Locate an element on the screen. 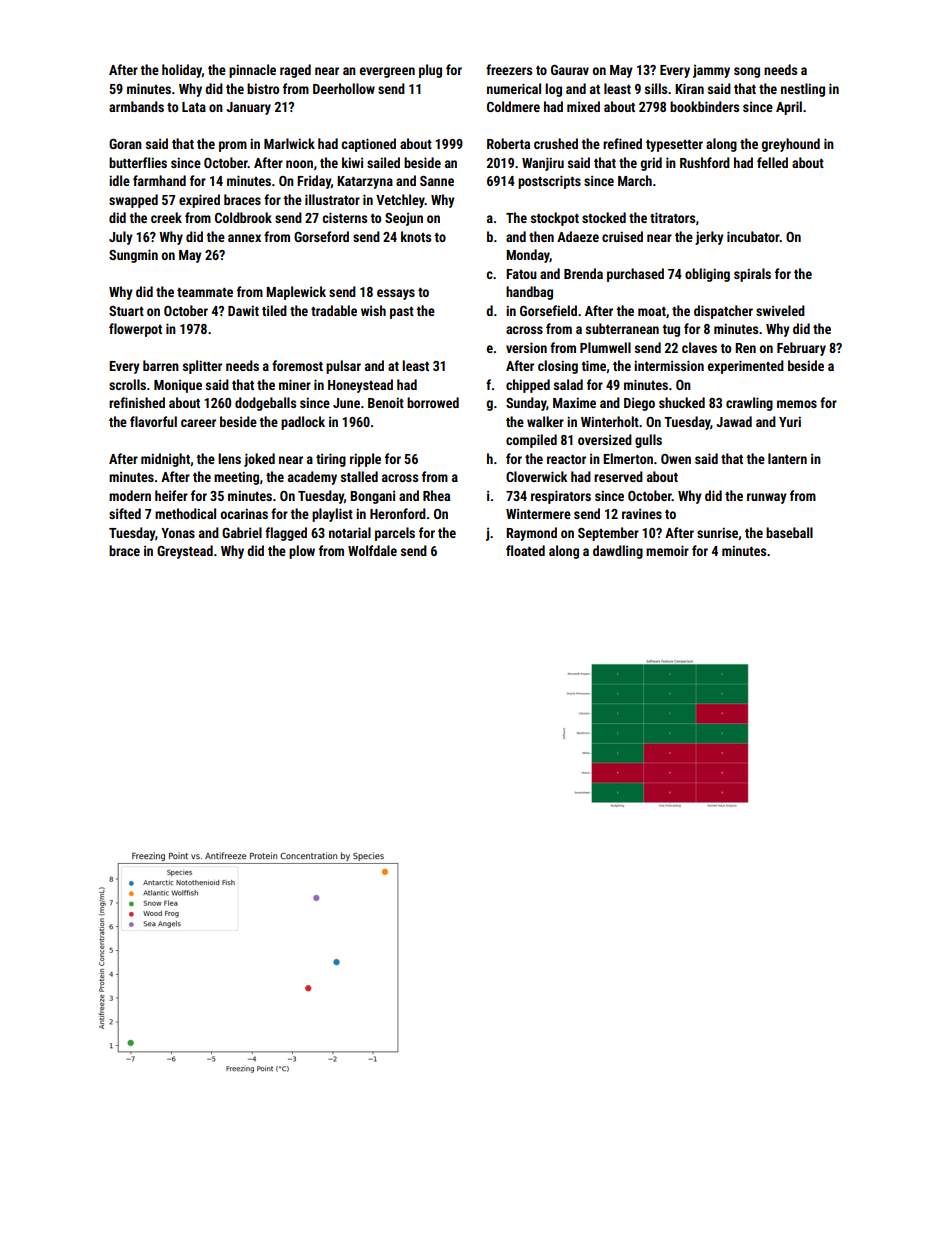 The height and width of the screenshot is (1233, 952). salad is located at coordinates (568, 384).
